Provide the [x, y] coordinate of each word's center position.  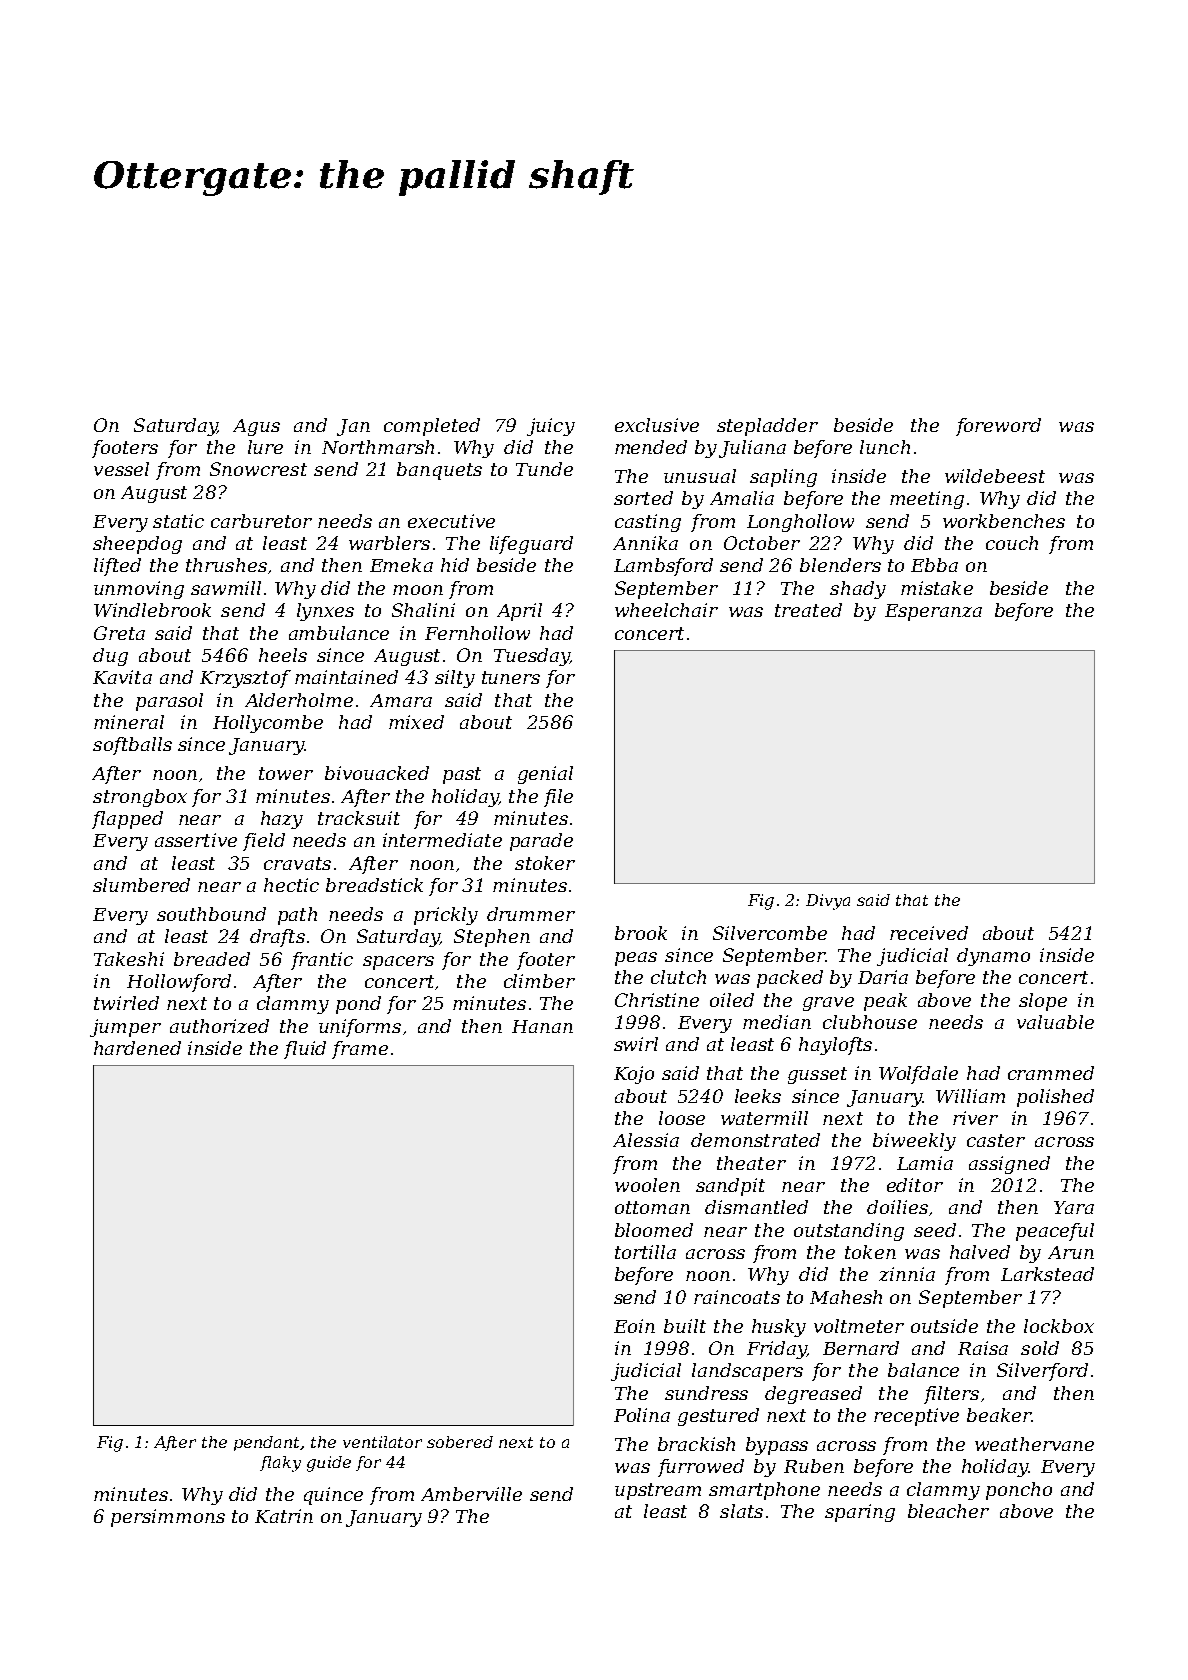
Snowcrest [258, 469]
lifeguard [531, 545]
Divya [828, 902]
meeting [927, 500]
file [558, 798]
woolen [647, 1185]
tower [286, 773]
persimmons [168, 1518]
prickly [446, 916]
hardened [137, 1048]
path [297, 916]
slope [1043, 1002]
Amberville [471, 1494]
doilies [897, 1207]
